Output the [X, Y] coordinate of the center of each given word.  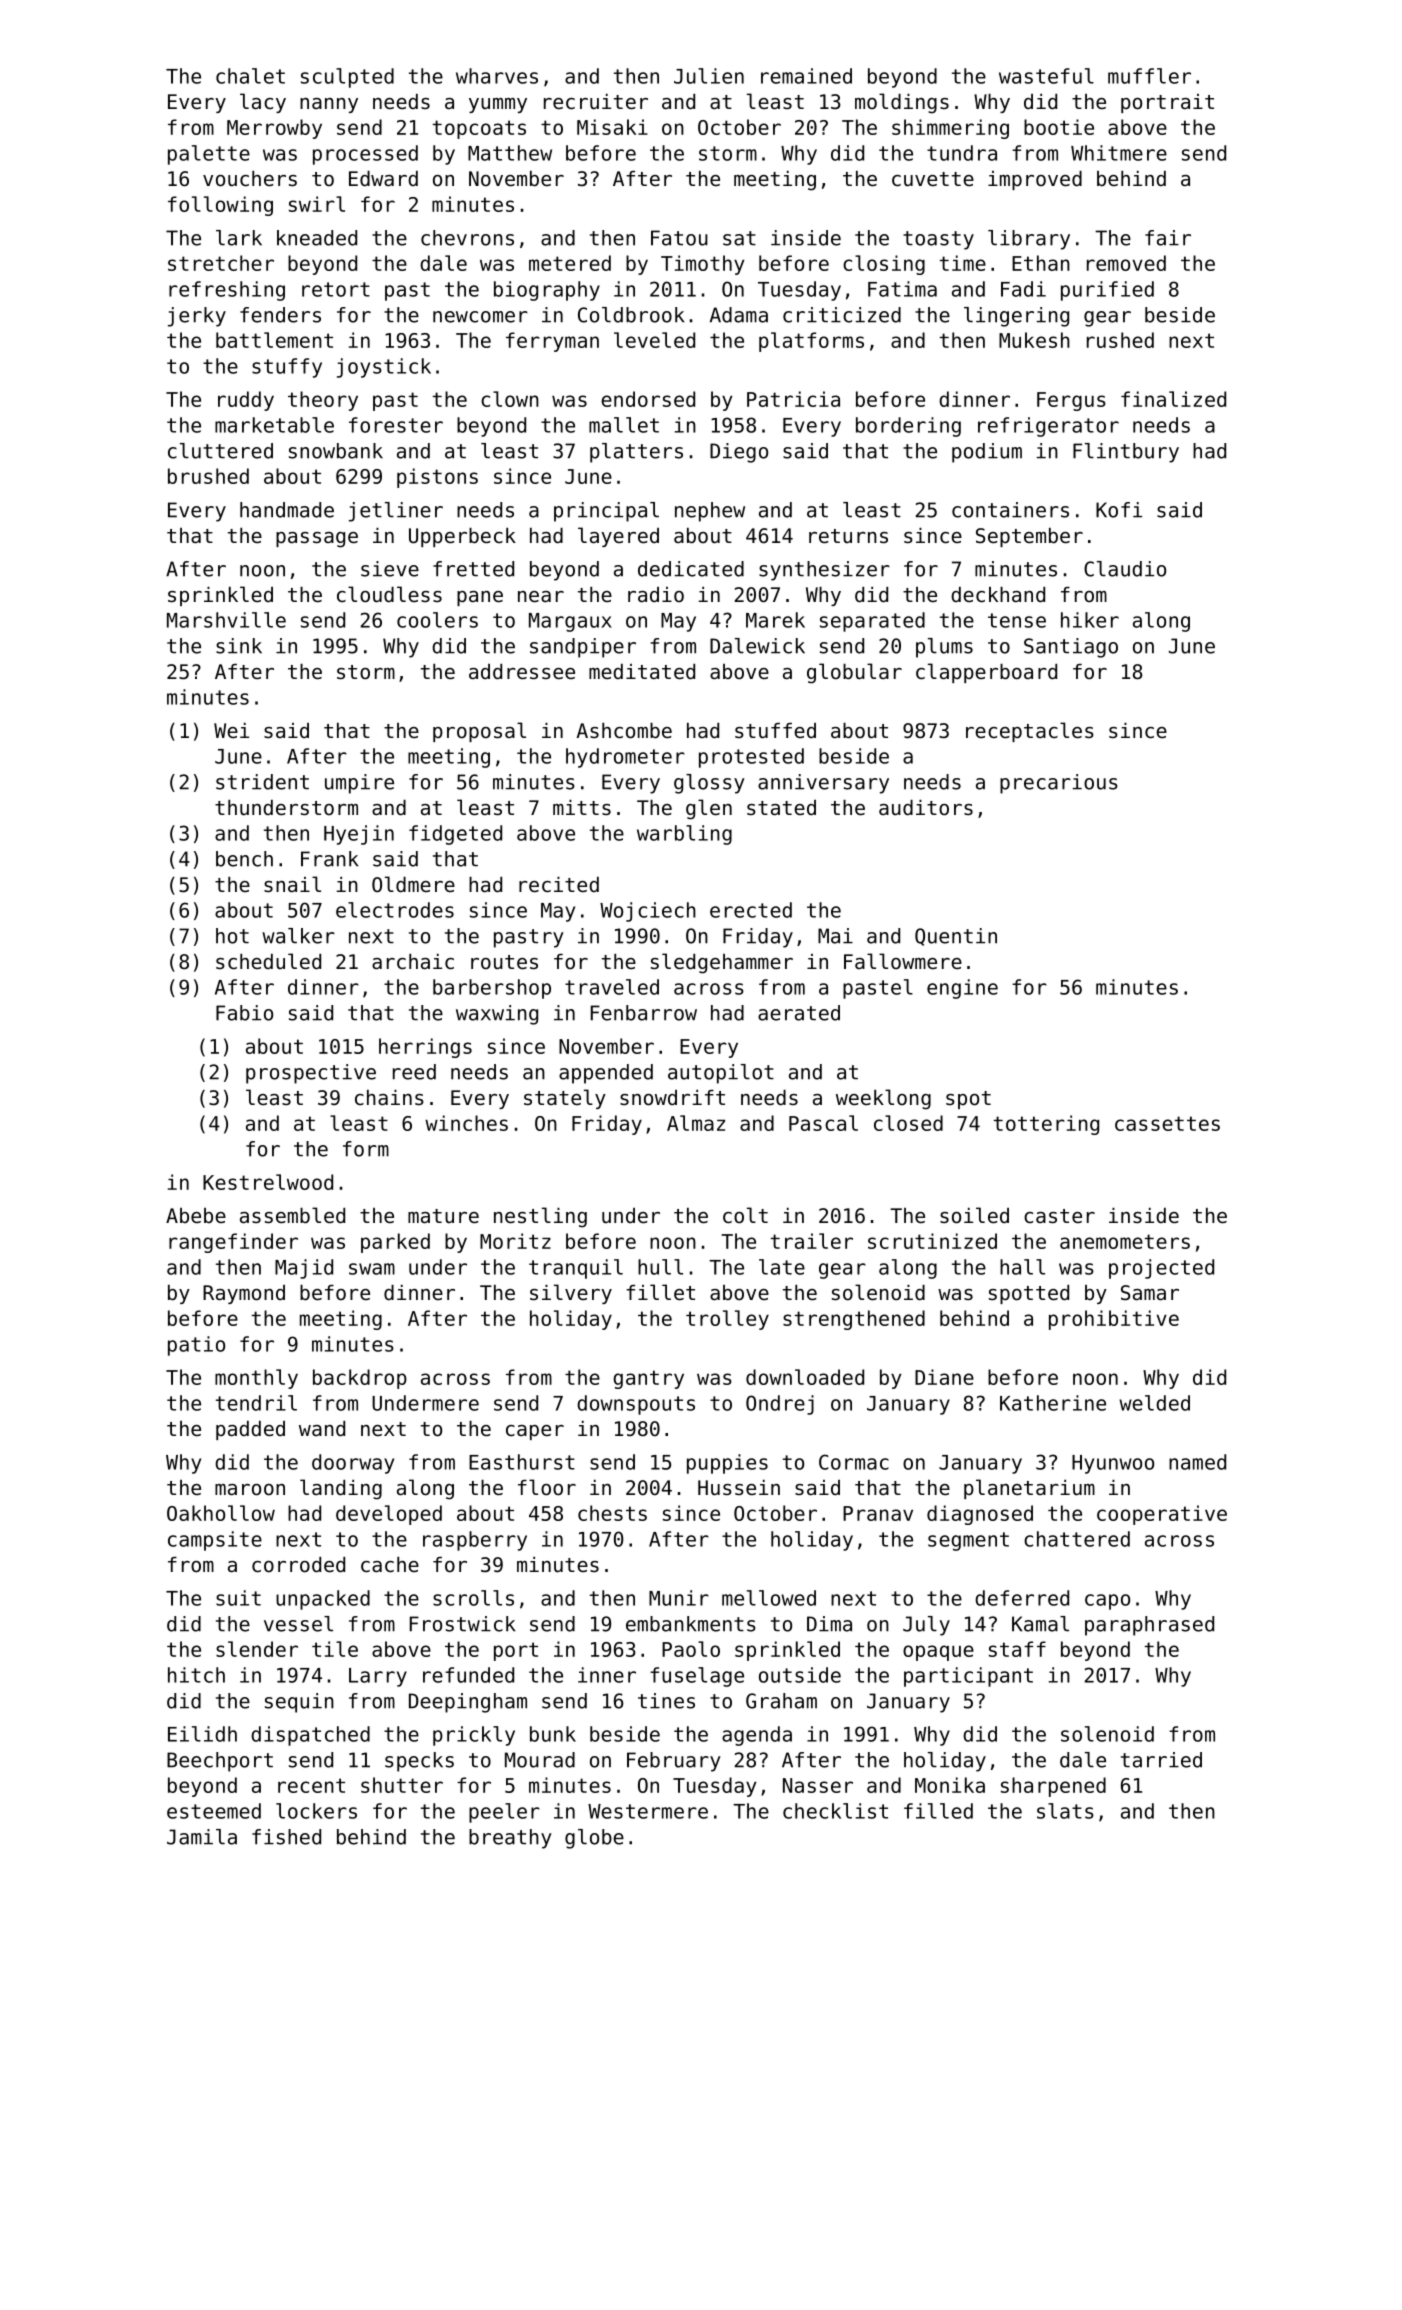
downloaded [805, 1377]
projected [1161, 1269]
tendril [256, 1403]
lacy [263, 103]
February [674, 1762]
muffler [1149, 76]
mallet [624, 425]
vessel [298, 1624]
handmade [287, 510]
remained [806, 76]
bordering [908, 427]
